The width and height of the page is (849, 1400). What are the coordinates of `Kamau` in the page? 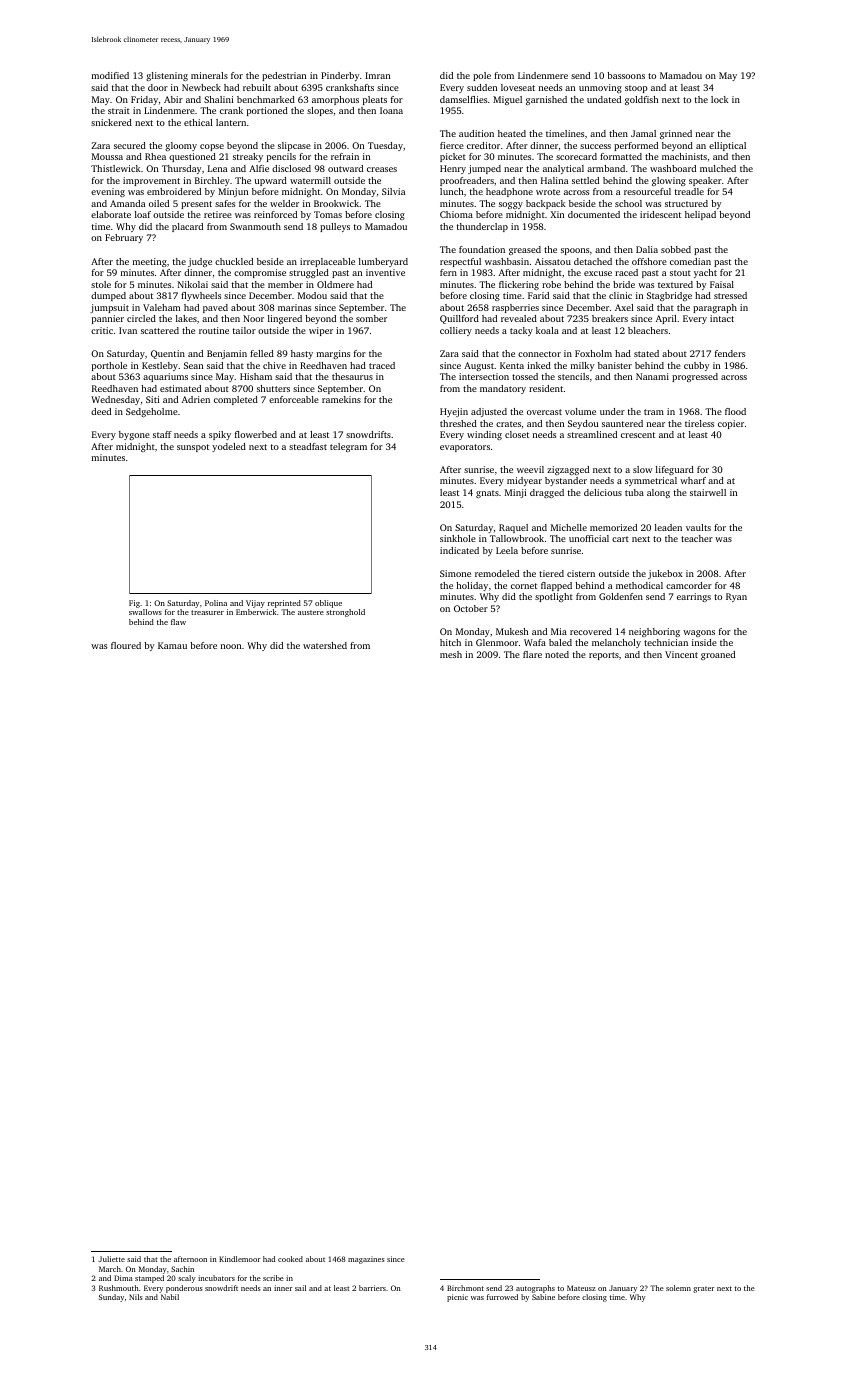 It's located at (172, 645).
